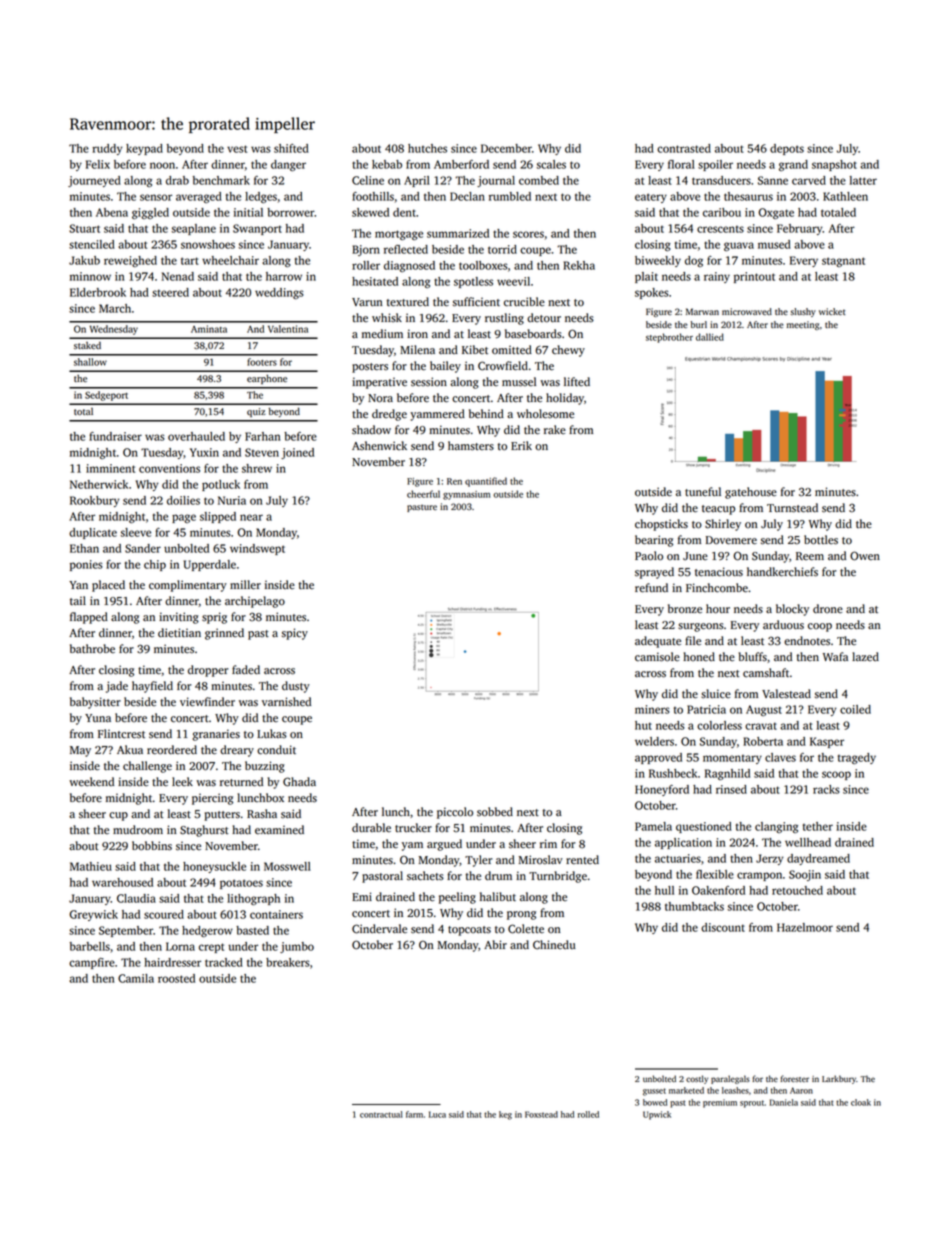 This screenshot has height=1233, width=952. What do you see at coordinates (521, 445) in the screenshot?
I see `Erik` at bounding box center [521, 445].
